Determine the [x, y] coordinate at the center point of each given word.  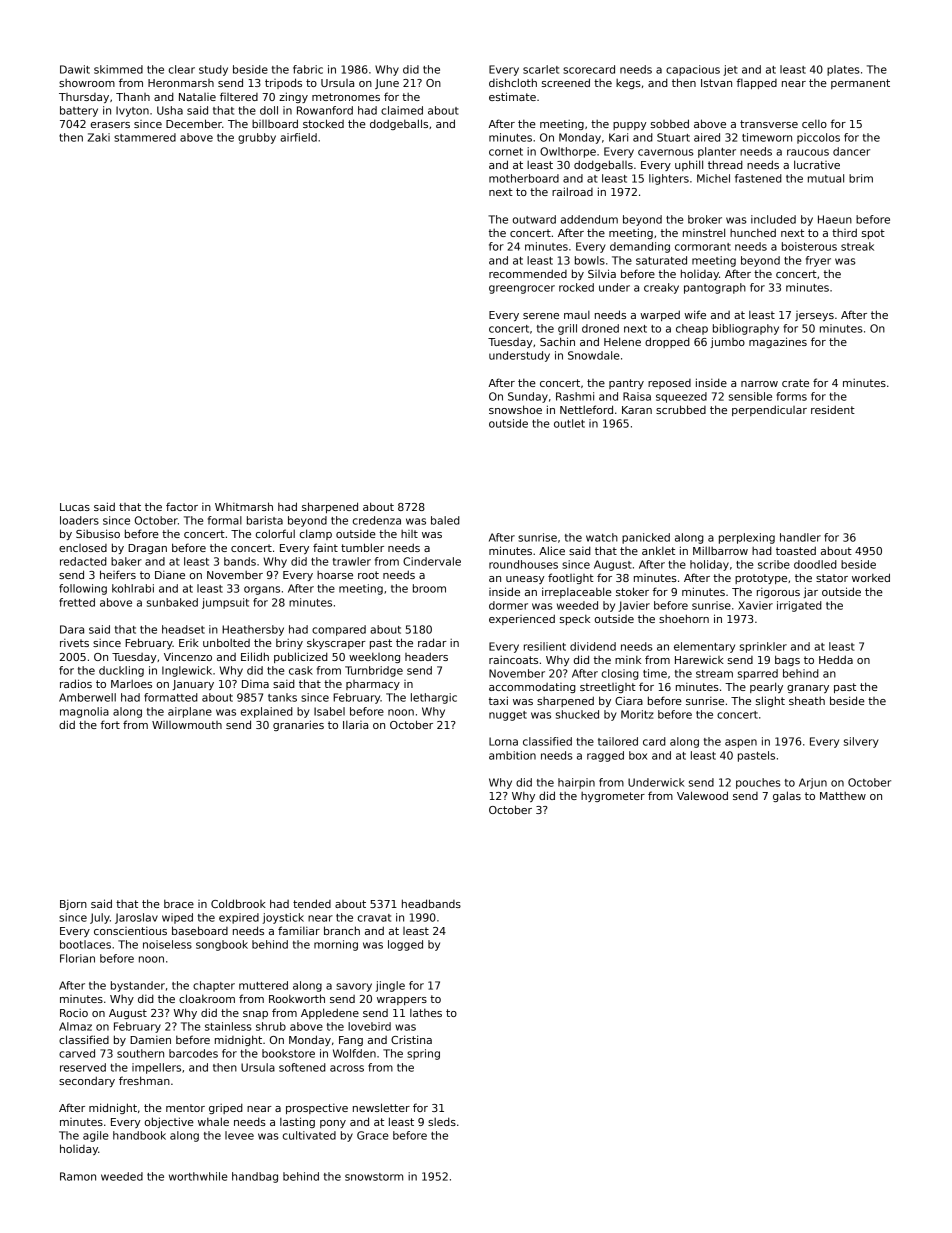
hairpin [576, 783]
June [387, 84]
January [193, 685]
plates [843, 70]
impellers [156, 1068]
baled [445, 520]
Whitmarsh [244, 506]
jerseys [814, 316]
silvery [861, 742]
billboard [275, 123]
